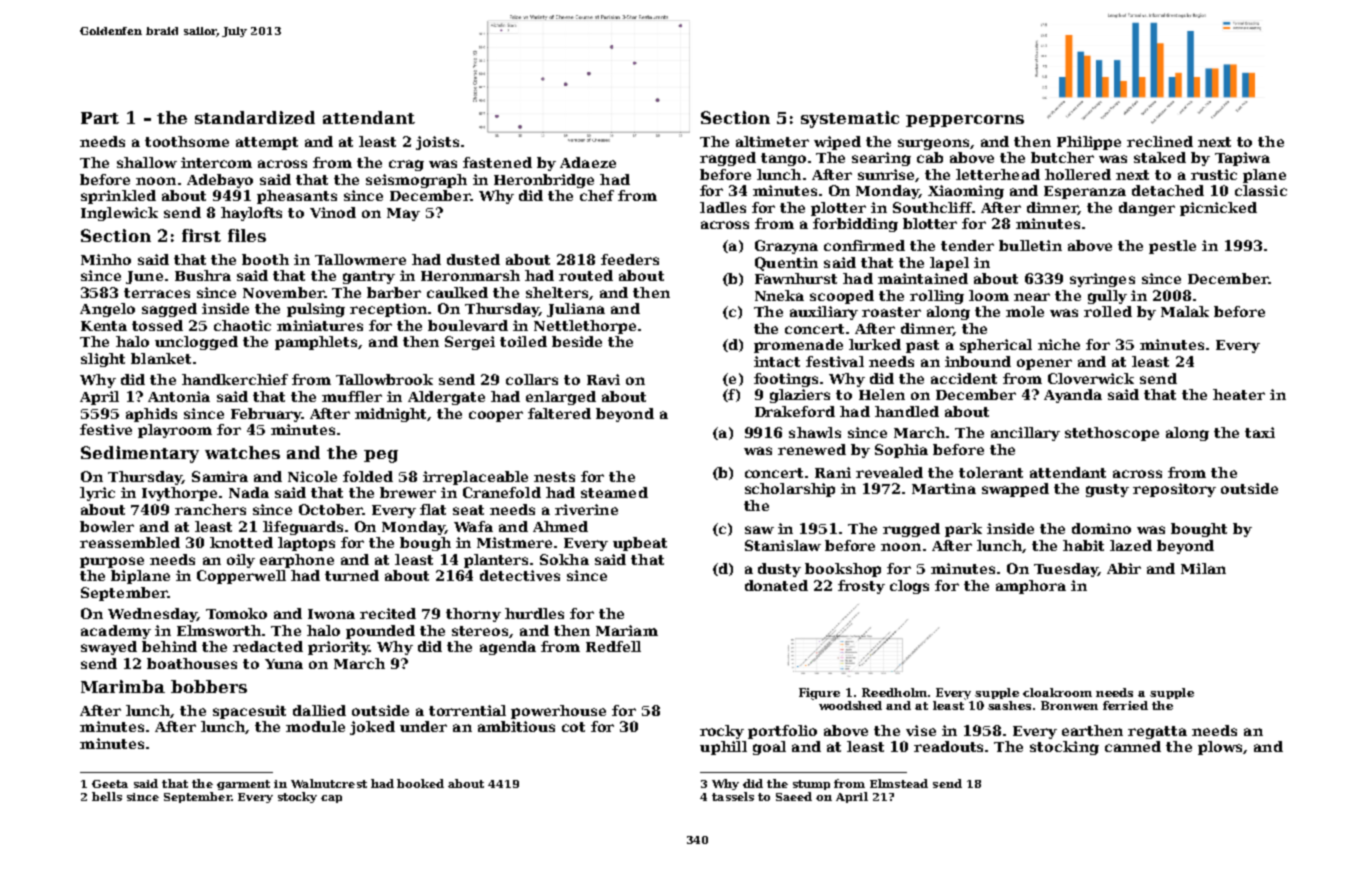 The width and height of the image is (1372, 887). I want to click on standardized, so click(255, 117).
